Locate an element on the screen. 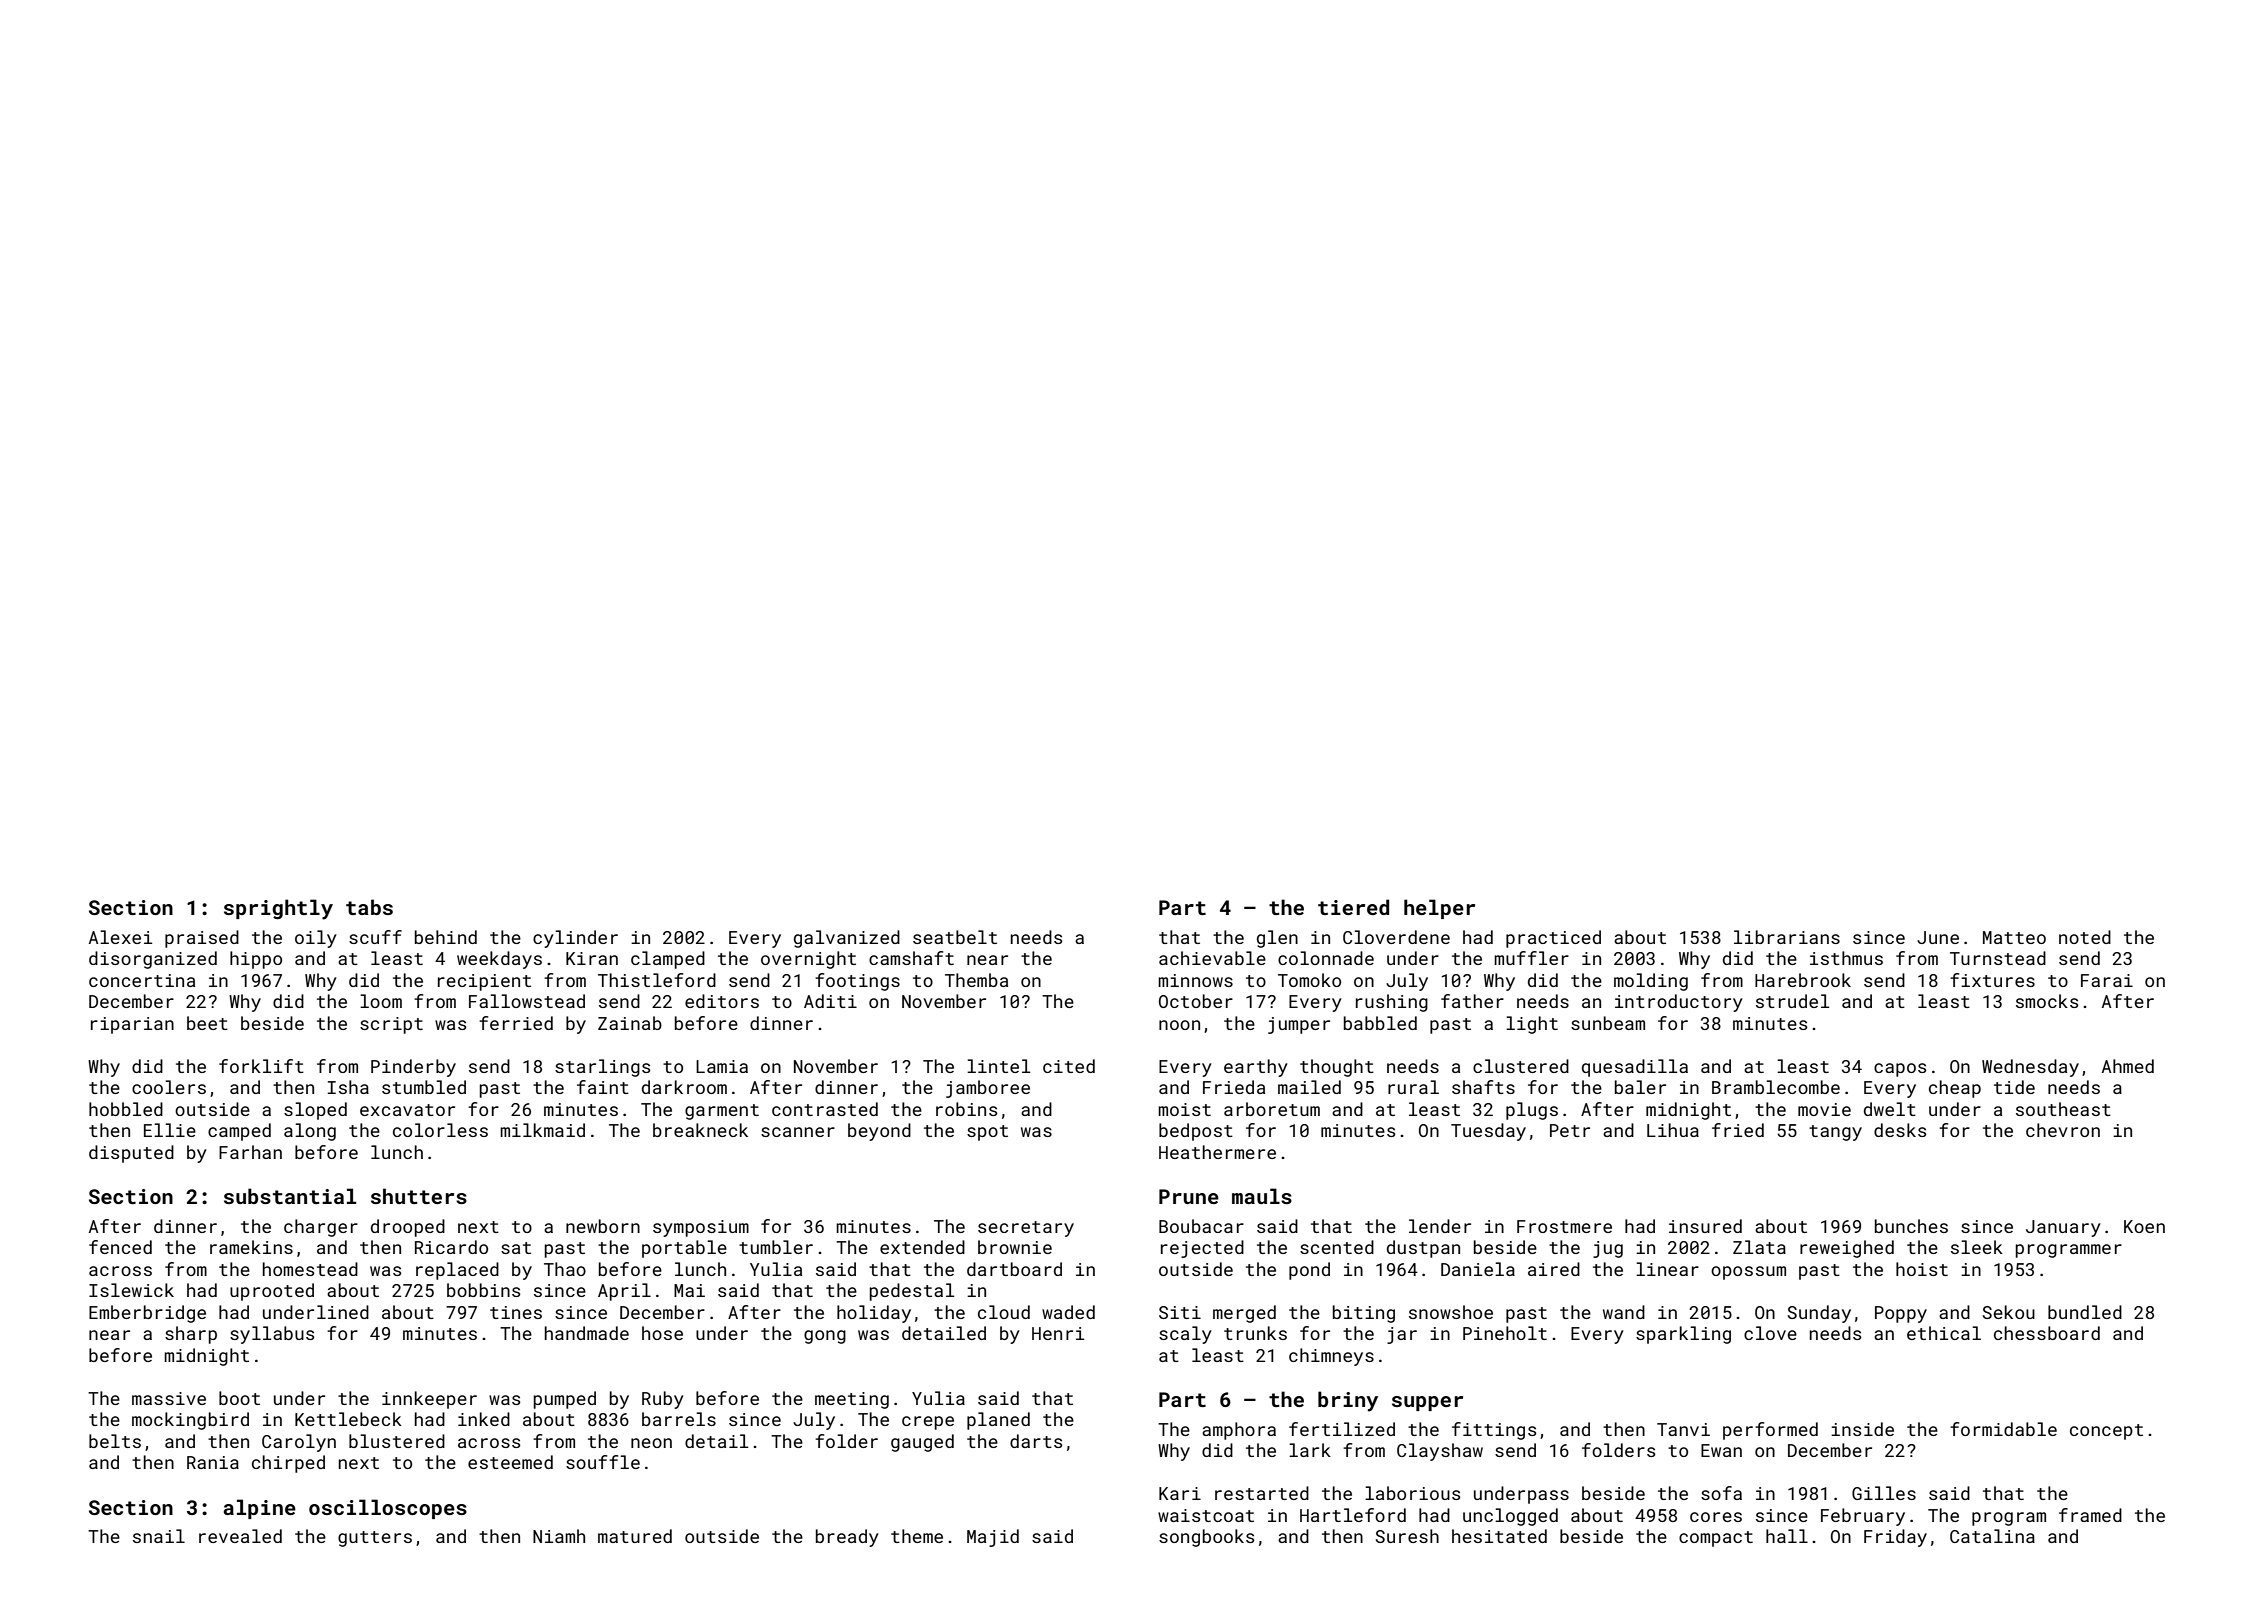 This screenshot has height=1601, width=2264. Siti is located at coordinates (1180, 1312).
